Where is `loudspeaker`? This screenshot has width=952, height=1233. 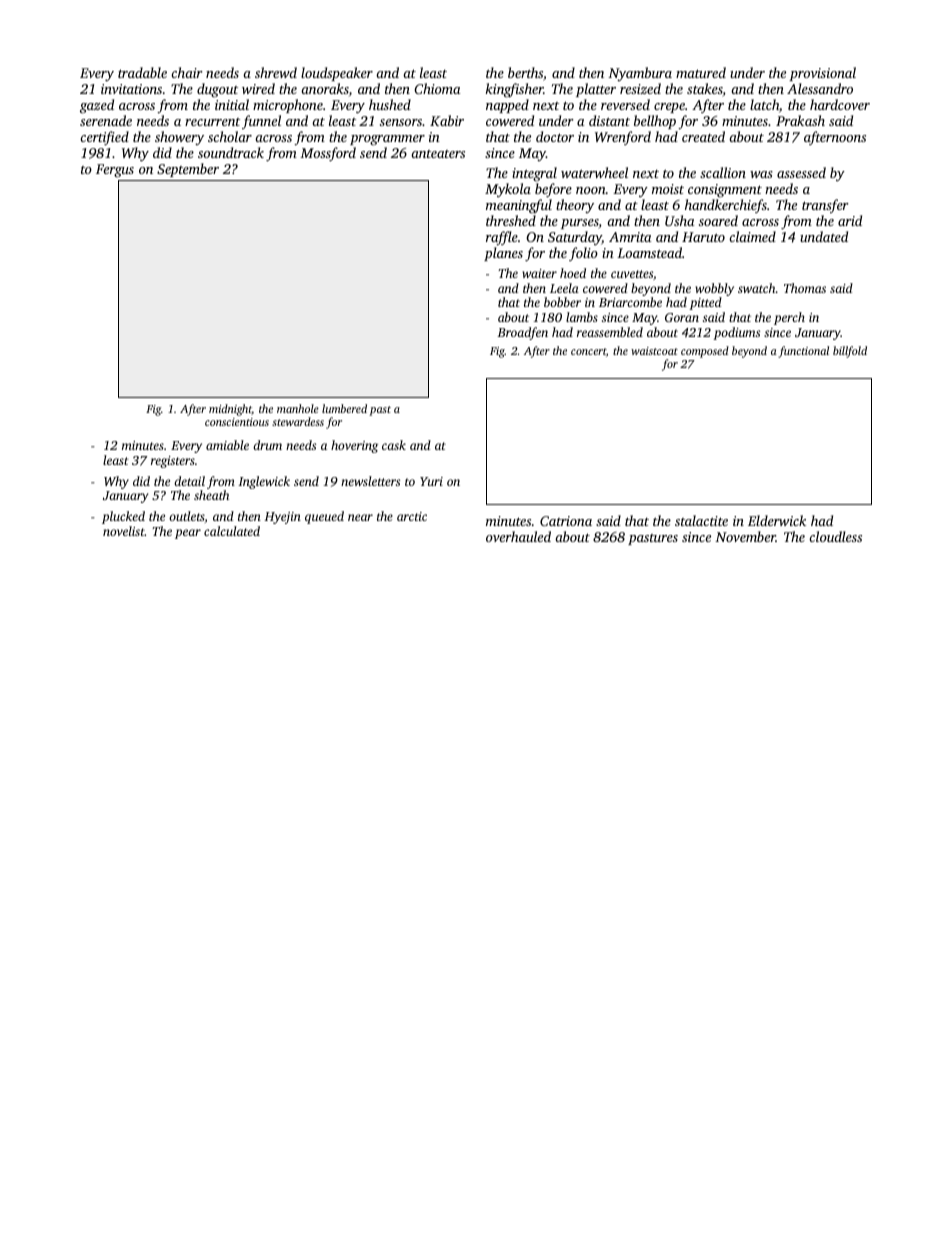
loudspeaker is located at coordinates (337, 74).
